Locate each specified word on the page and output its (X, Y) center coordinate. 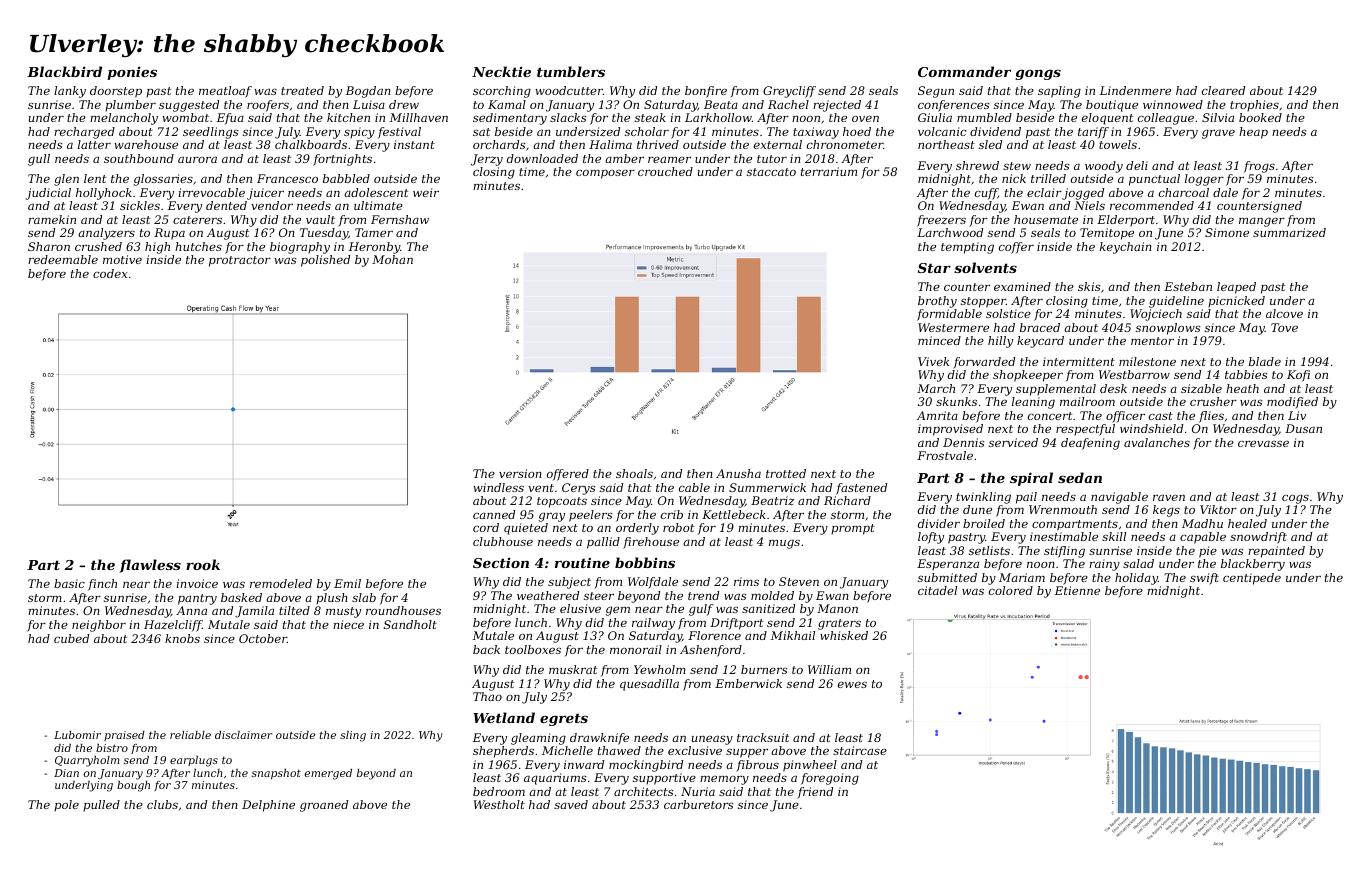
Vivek (933, 361)
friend (815, 793)
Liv (1297, 415)
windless (498, 487)
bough (133, 786)
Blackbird (64, 71)
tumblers (571, 71)
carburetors (699, 804)
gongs (1038, 74)
